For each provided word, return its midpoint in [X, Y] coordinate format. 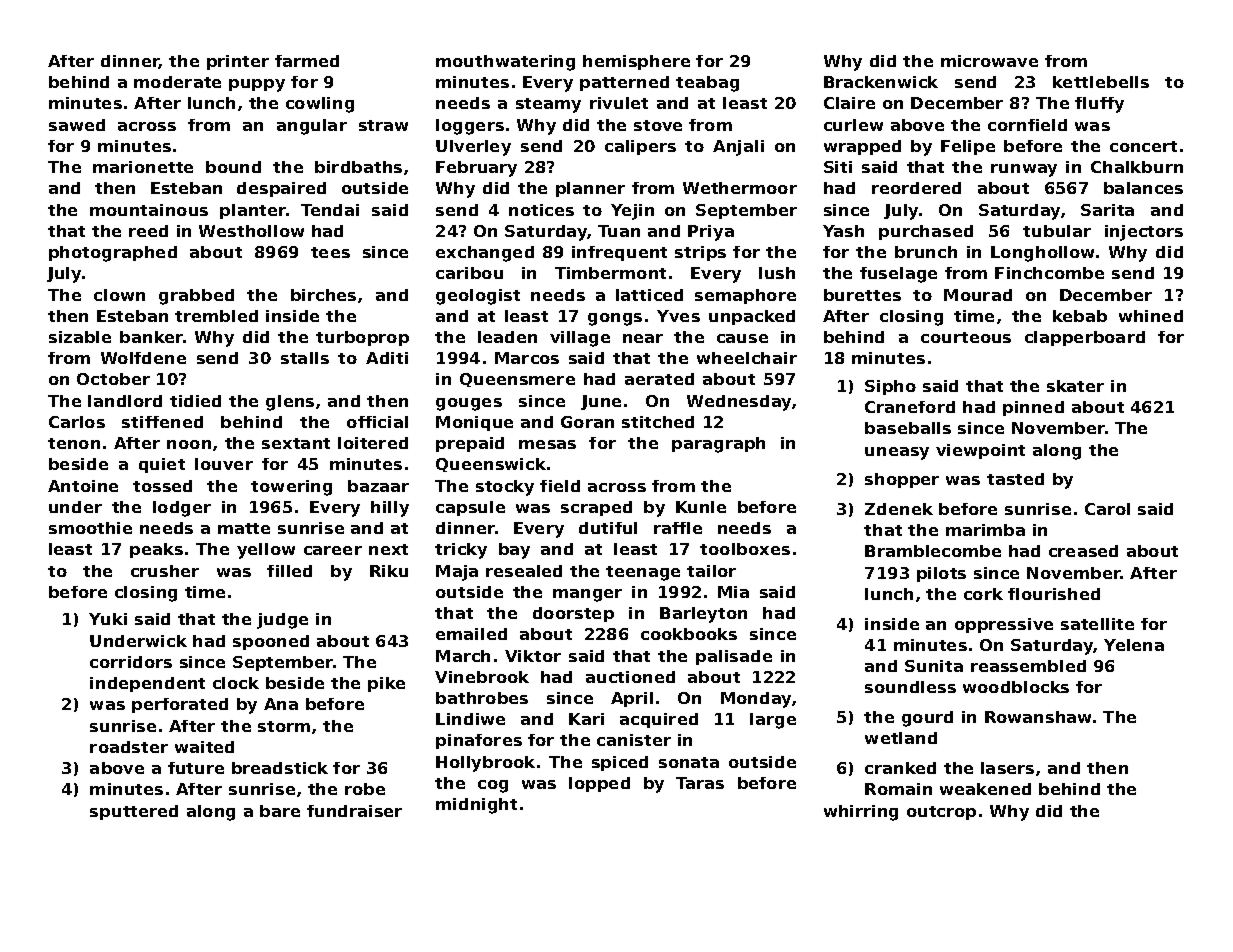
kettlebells [1101, 82]
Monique [474, 423]
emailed [471, 634]
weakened [985, 789]
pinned [1033, 408]
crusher [165, 571]
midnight [476, 806]
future [196, 768]
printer [238, 62]
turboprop [362, 338]
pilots [941, 574]
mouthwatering [505, 63]
